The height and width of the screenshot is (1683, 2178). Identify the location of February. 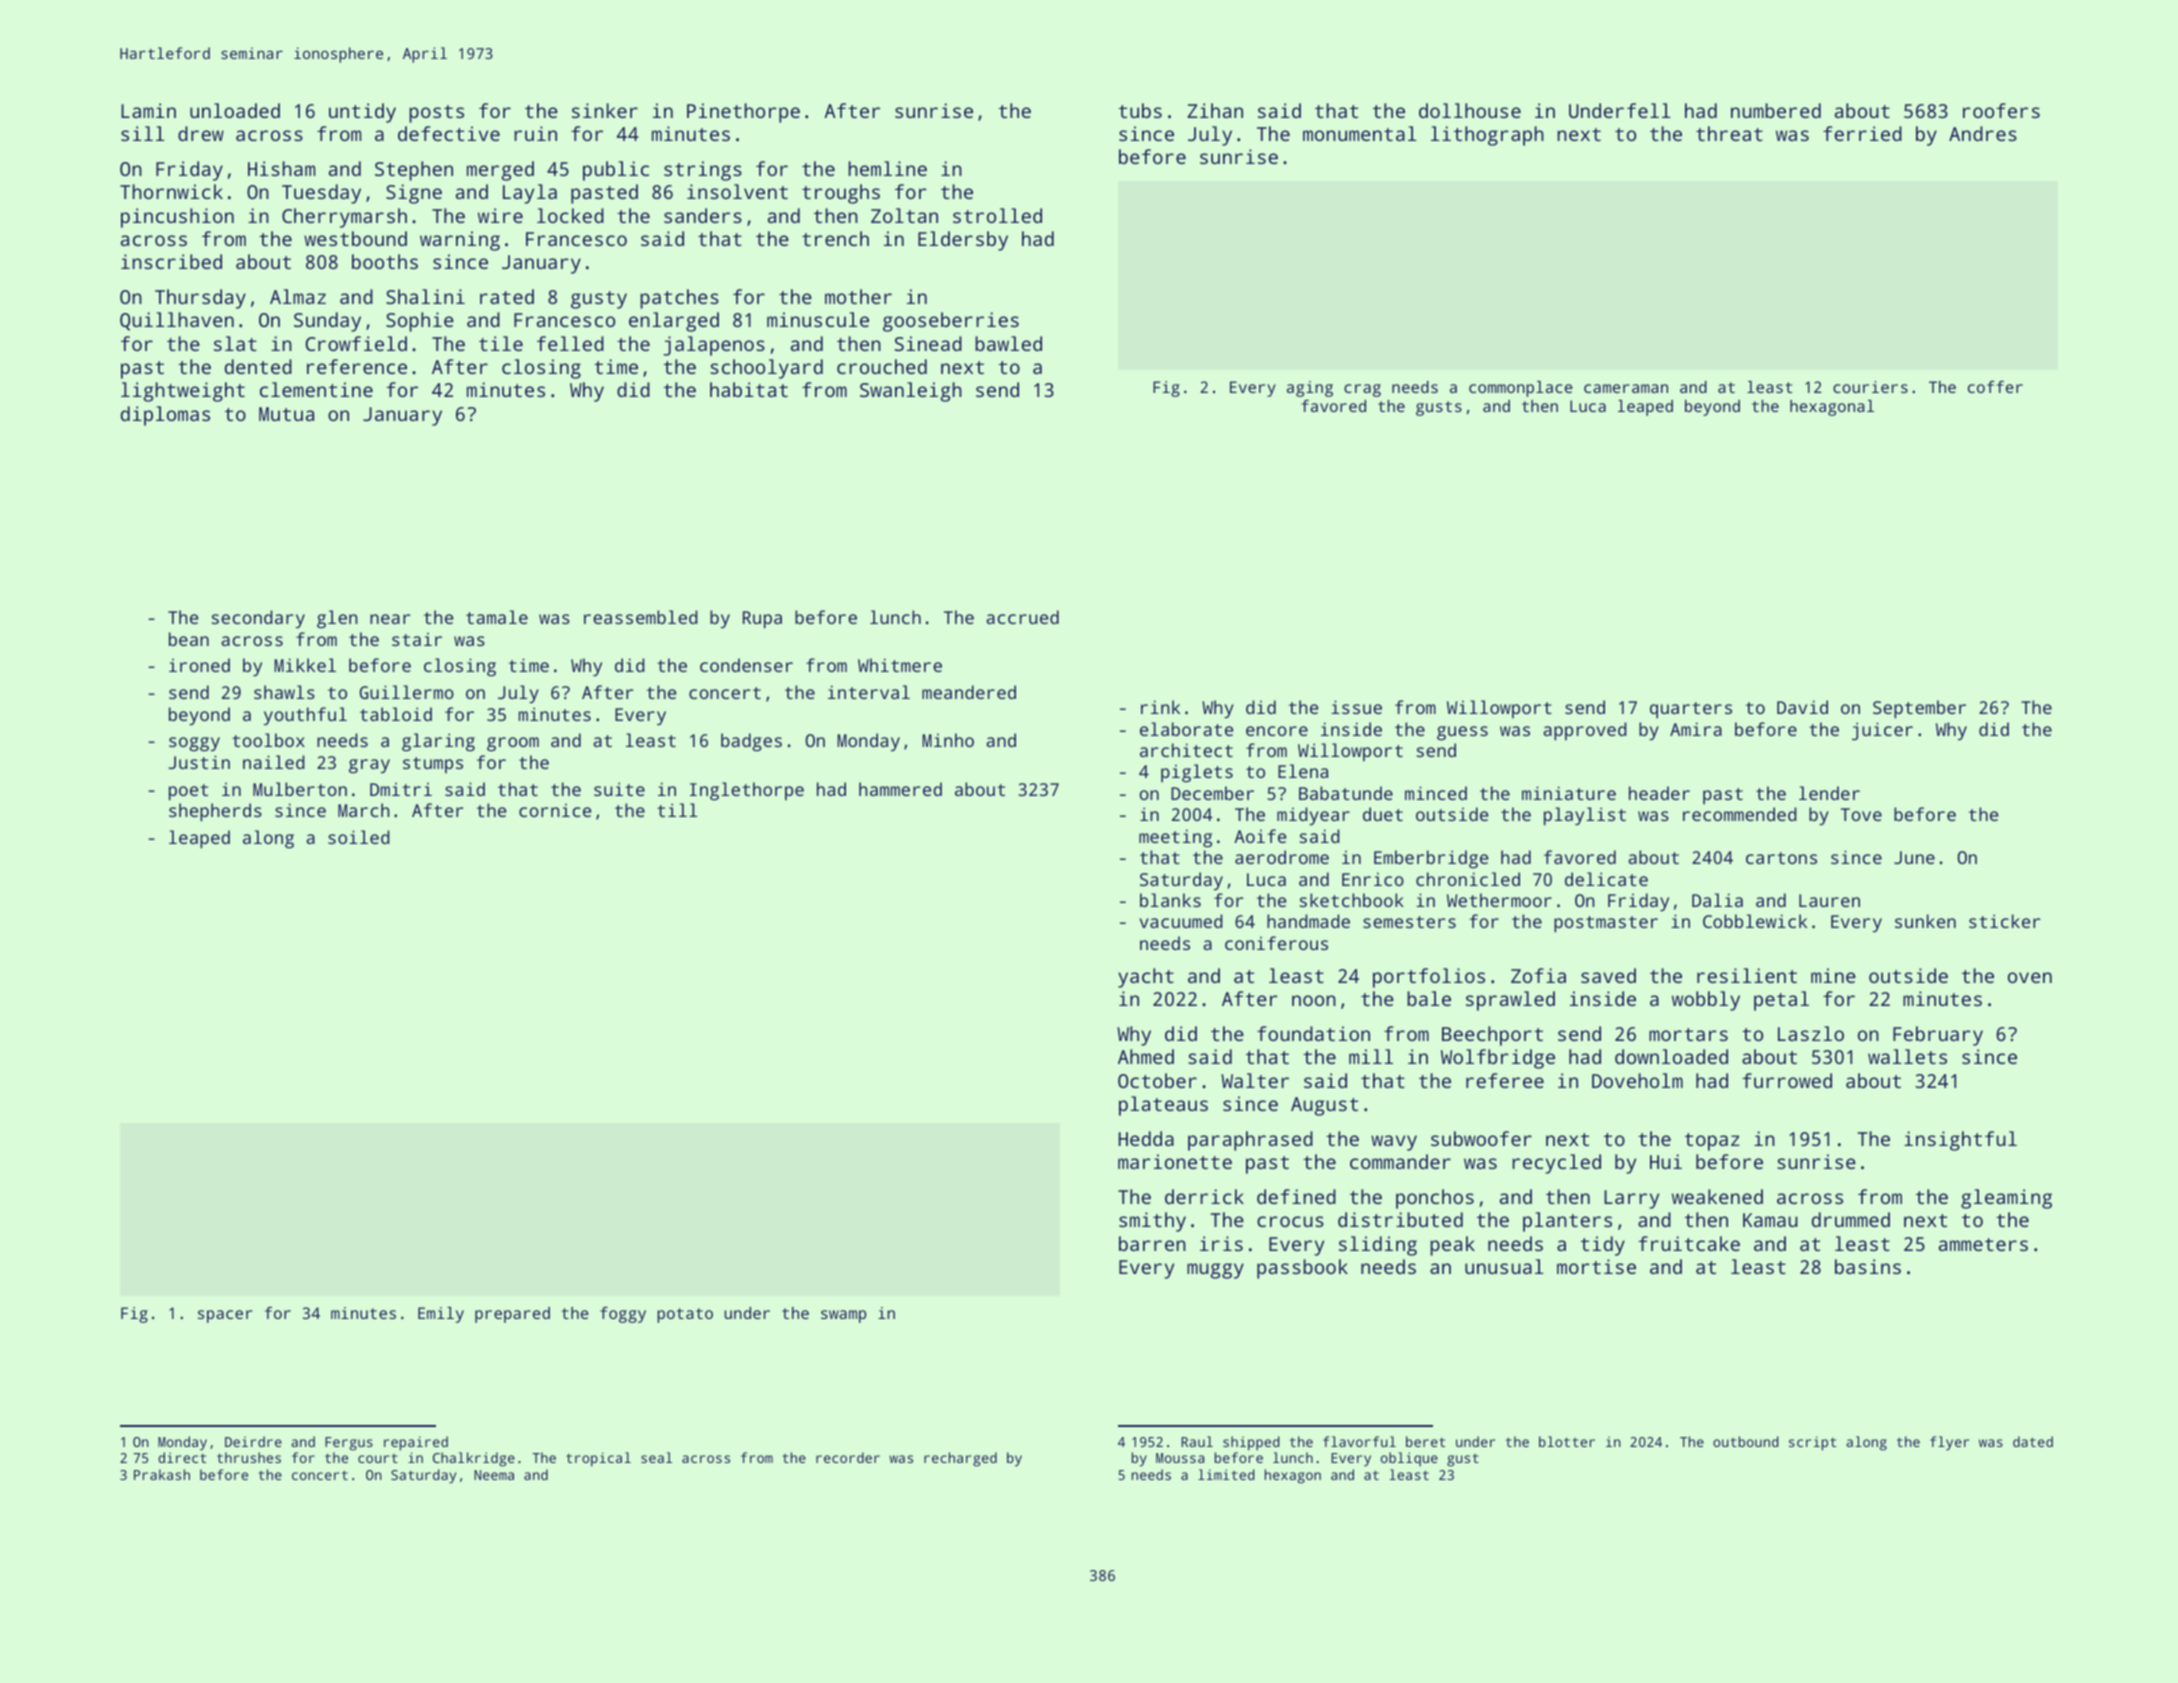
(1938, 1036).
